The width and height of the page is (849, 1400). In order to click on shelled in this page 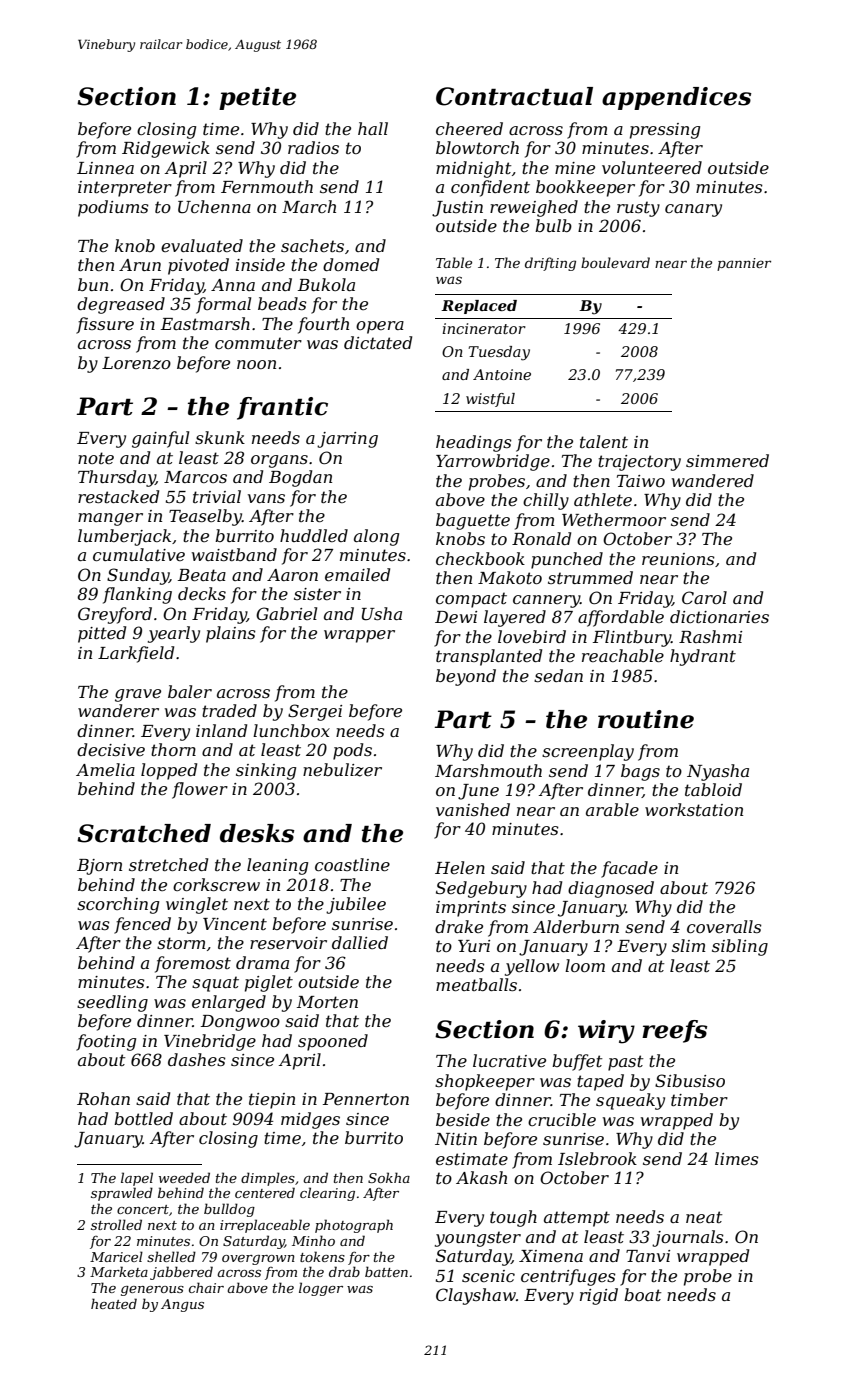, I will do `click(171, 1256)`.
